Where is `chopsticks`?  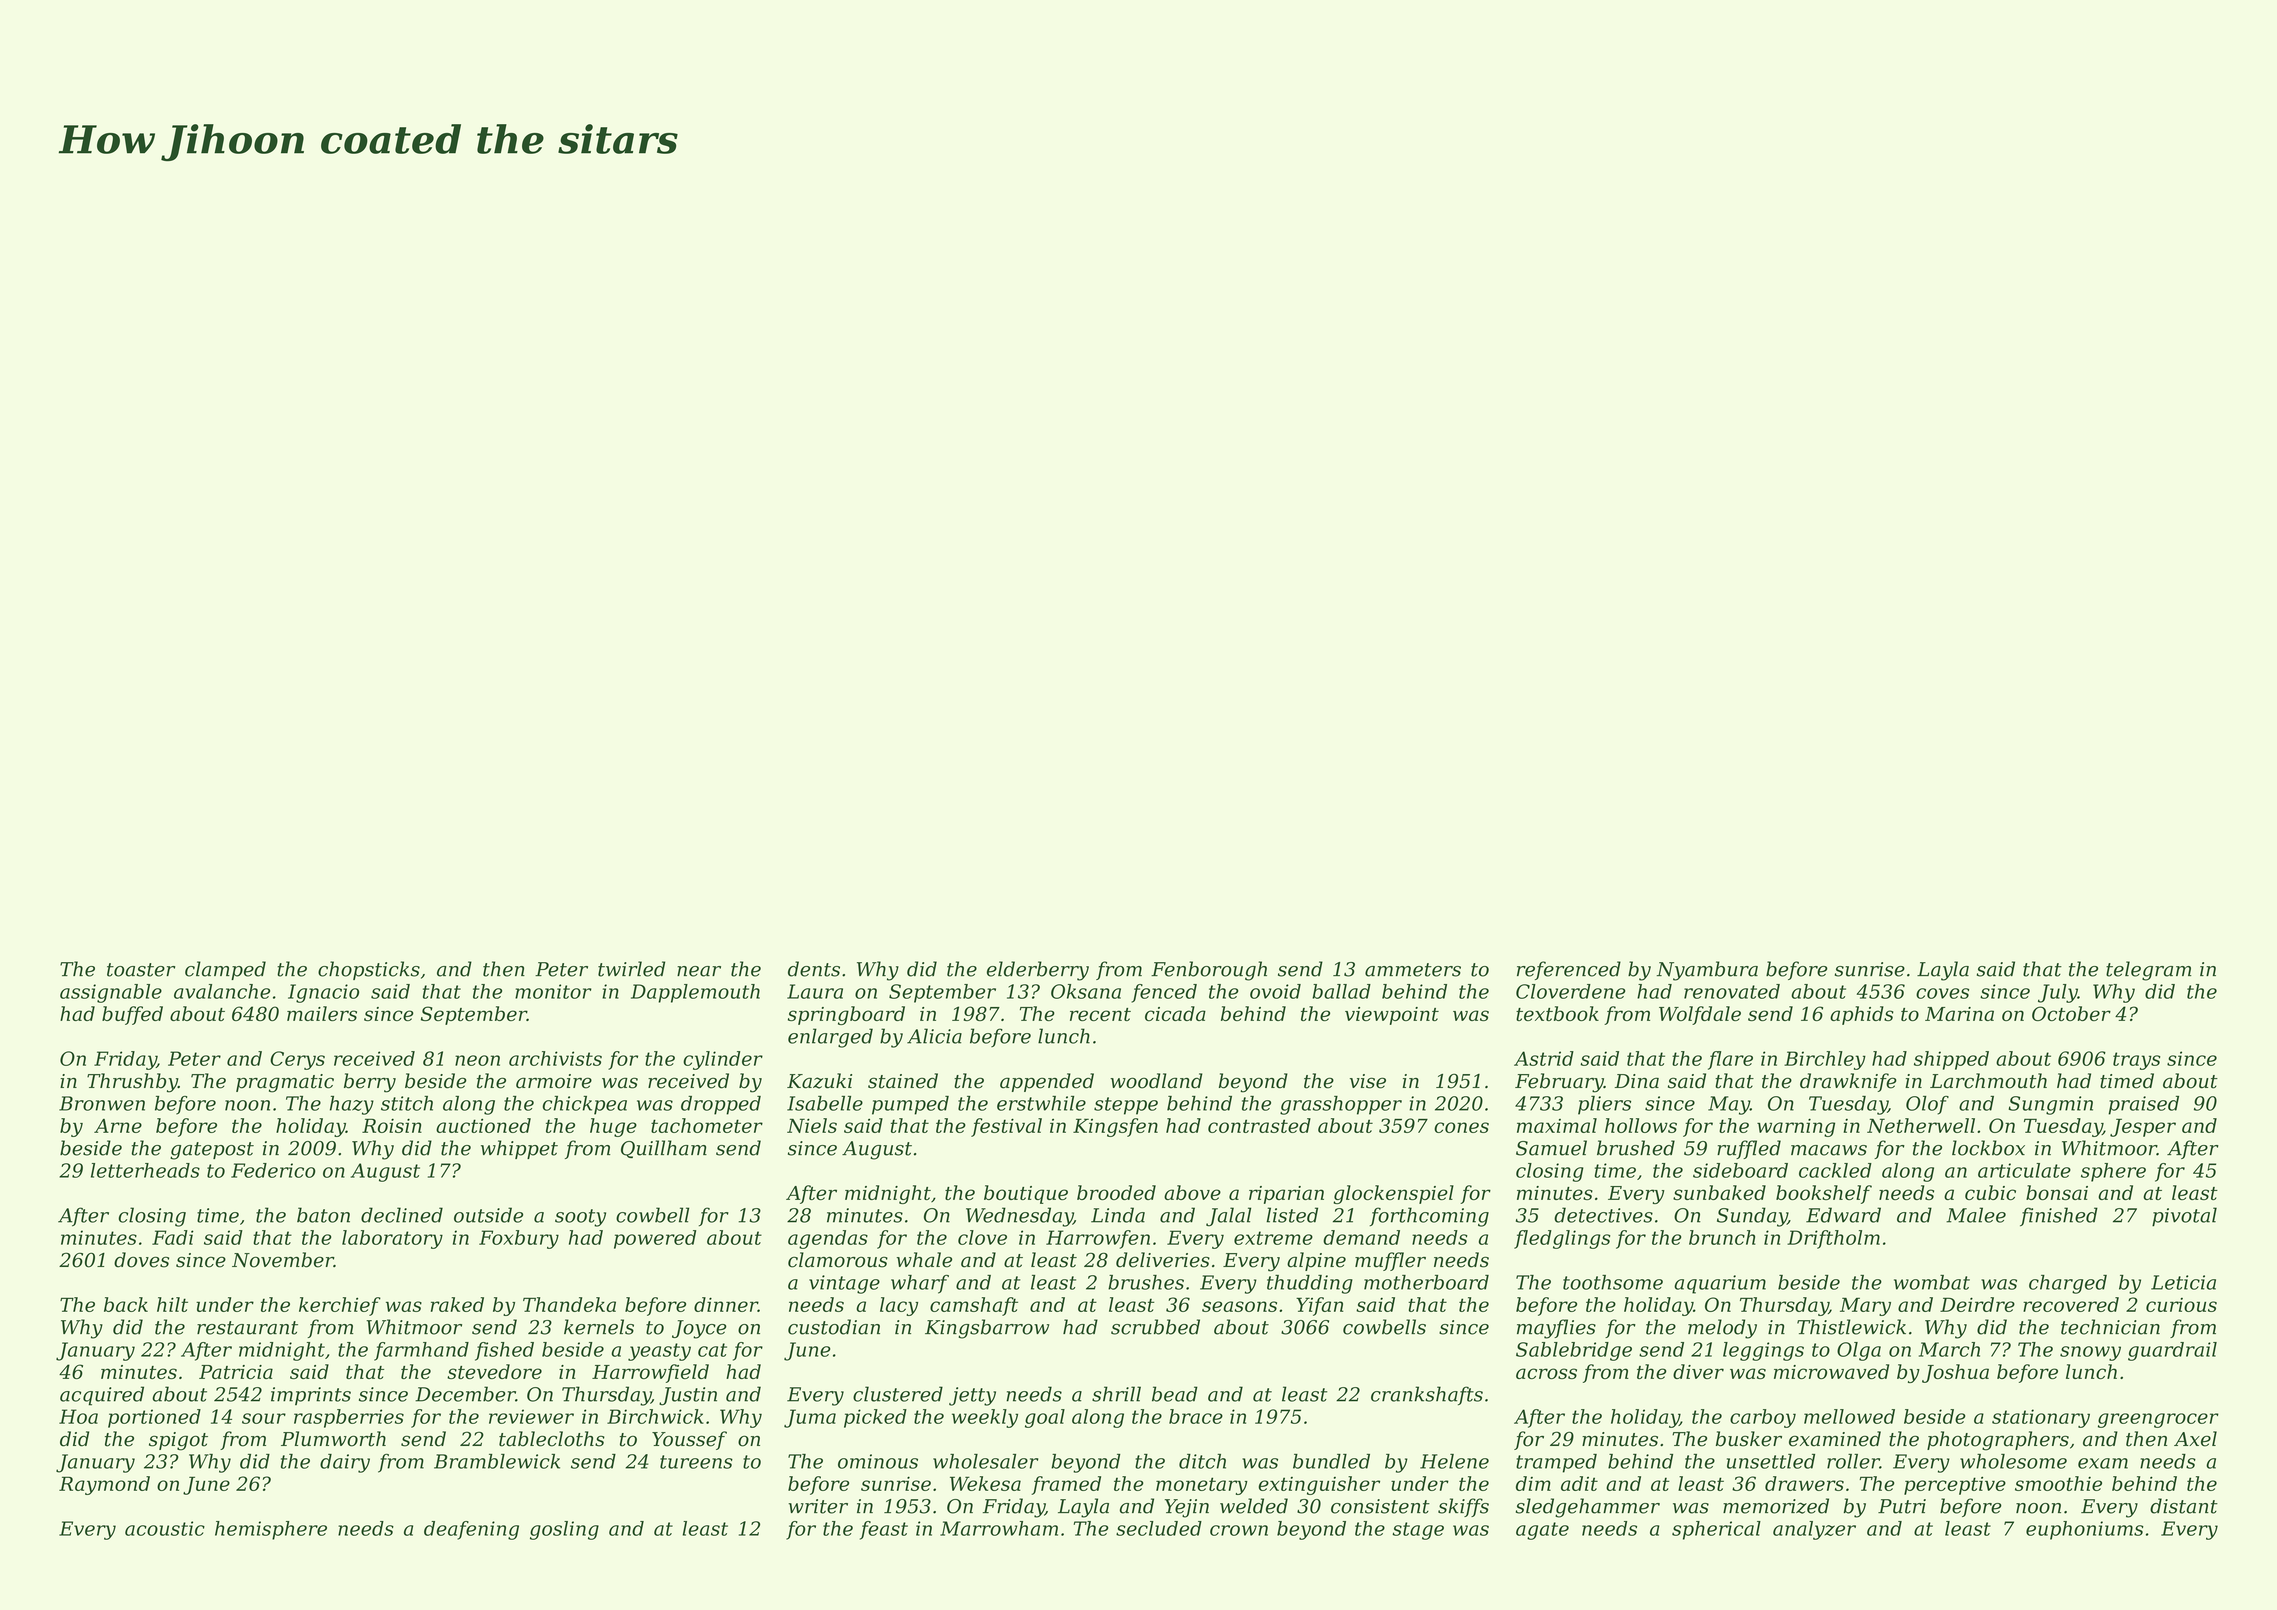
chopsticks is located at coordinates (369, 970).
